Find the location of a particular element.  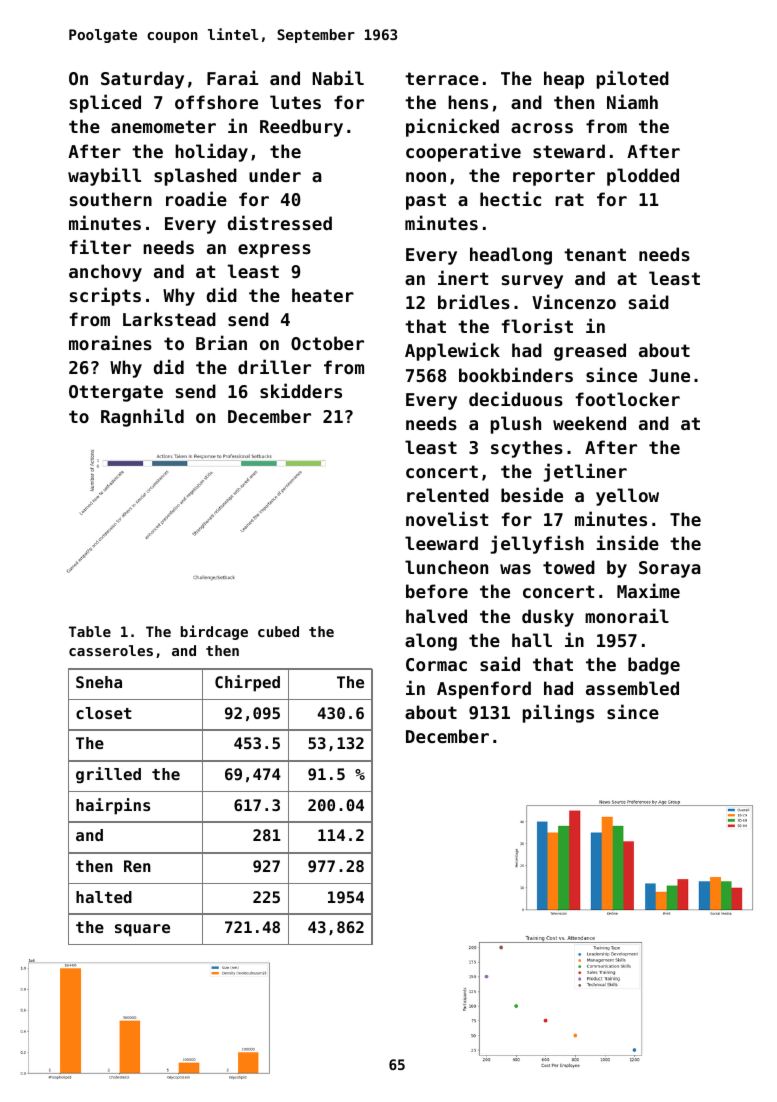

heap is located at coordinates (564, 80).
